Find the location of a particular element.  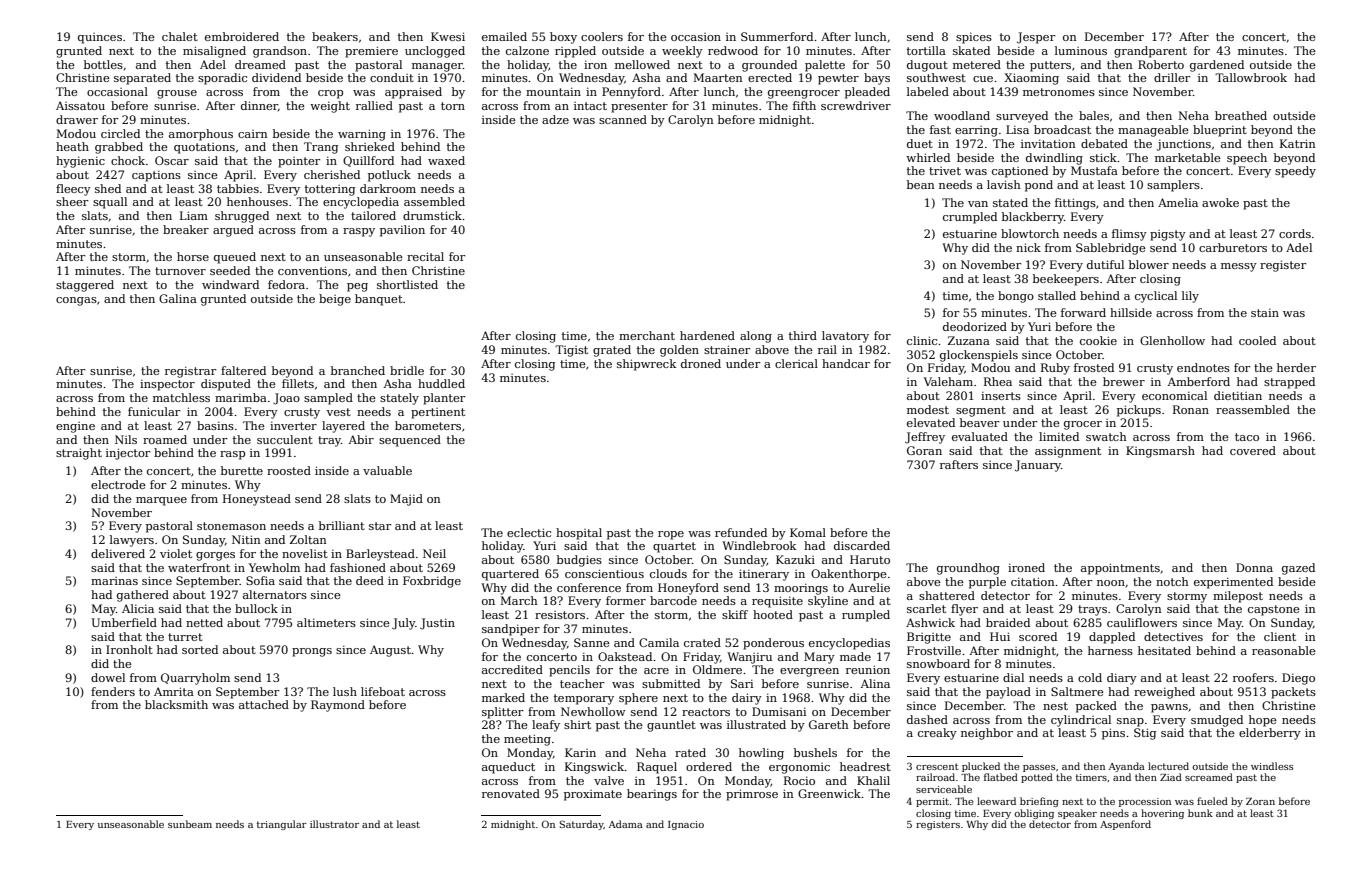

third is located at coordinates (803, 335).
